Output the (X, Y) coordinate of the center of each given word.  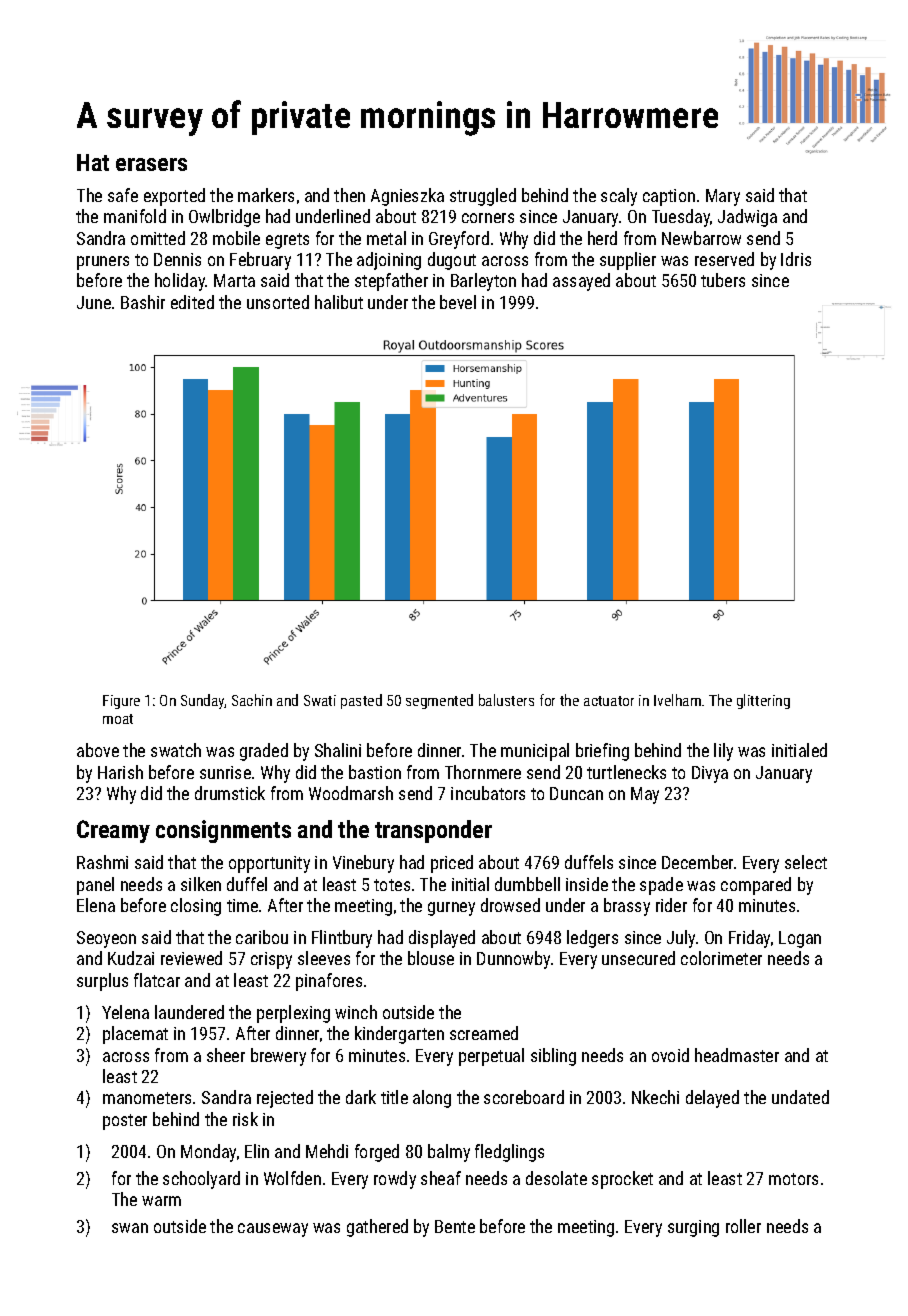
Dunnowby (513, 960)
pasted (361, 701)
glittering (763, 701)
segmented (439, 701)
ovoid (670, 1055)
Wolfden (292, 1178)
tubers (723, 280)
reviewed (191, 958)
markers (266, 195)
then (349, 195)
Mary (723, 197)
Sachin (252, 700)
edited (192, 302)
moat (118, 719)
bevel (458, 302)
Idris (796, 259)
